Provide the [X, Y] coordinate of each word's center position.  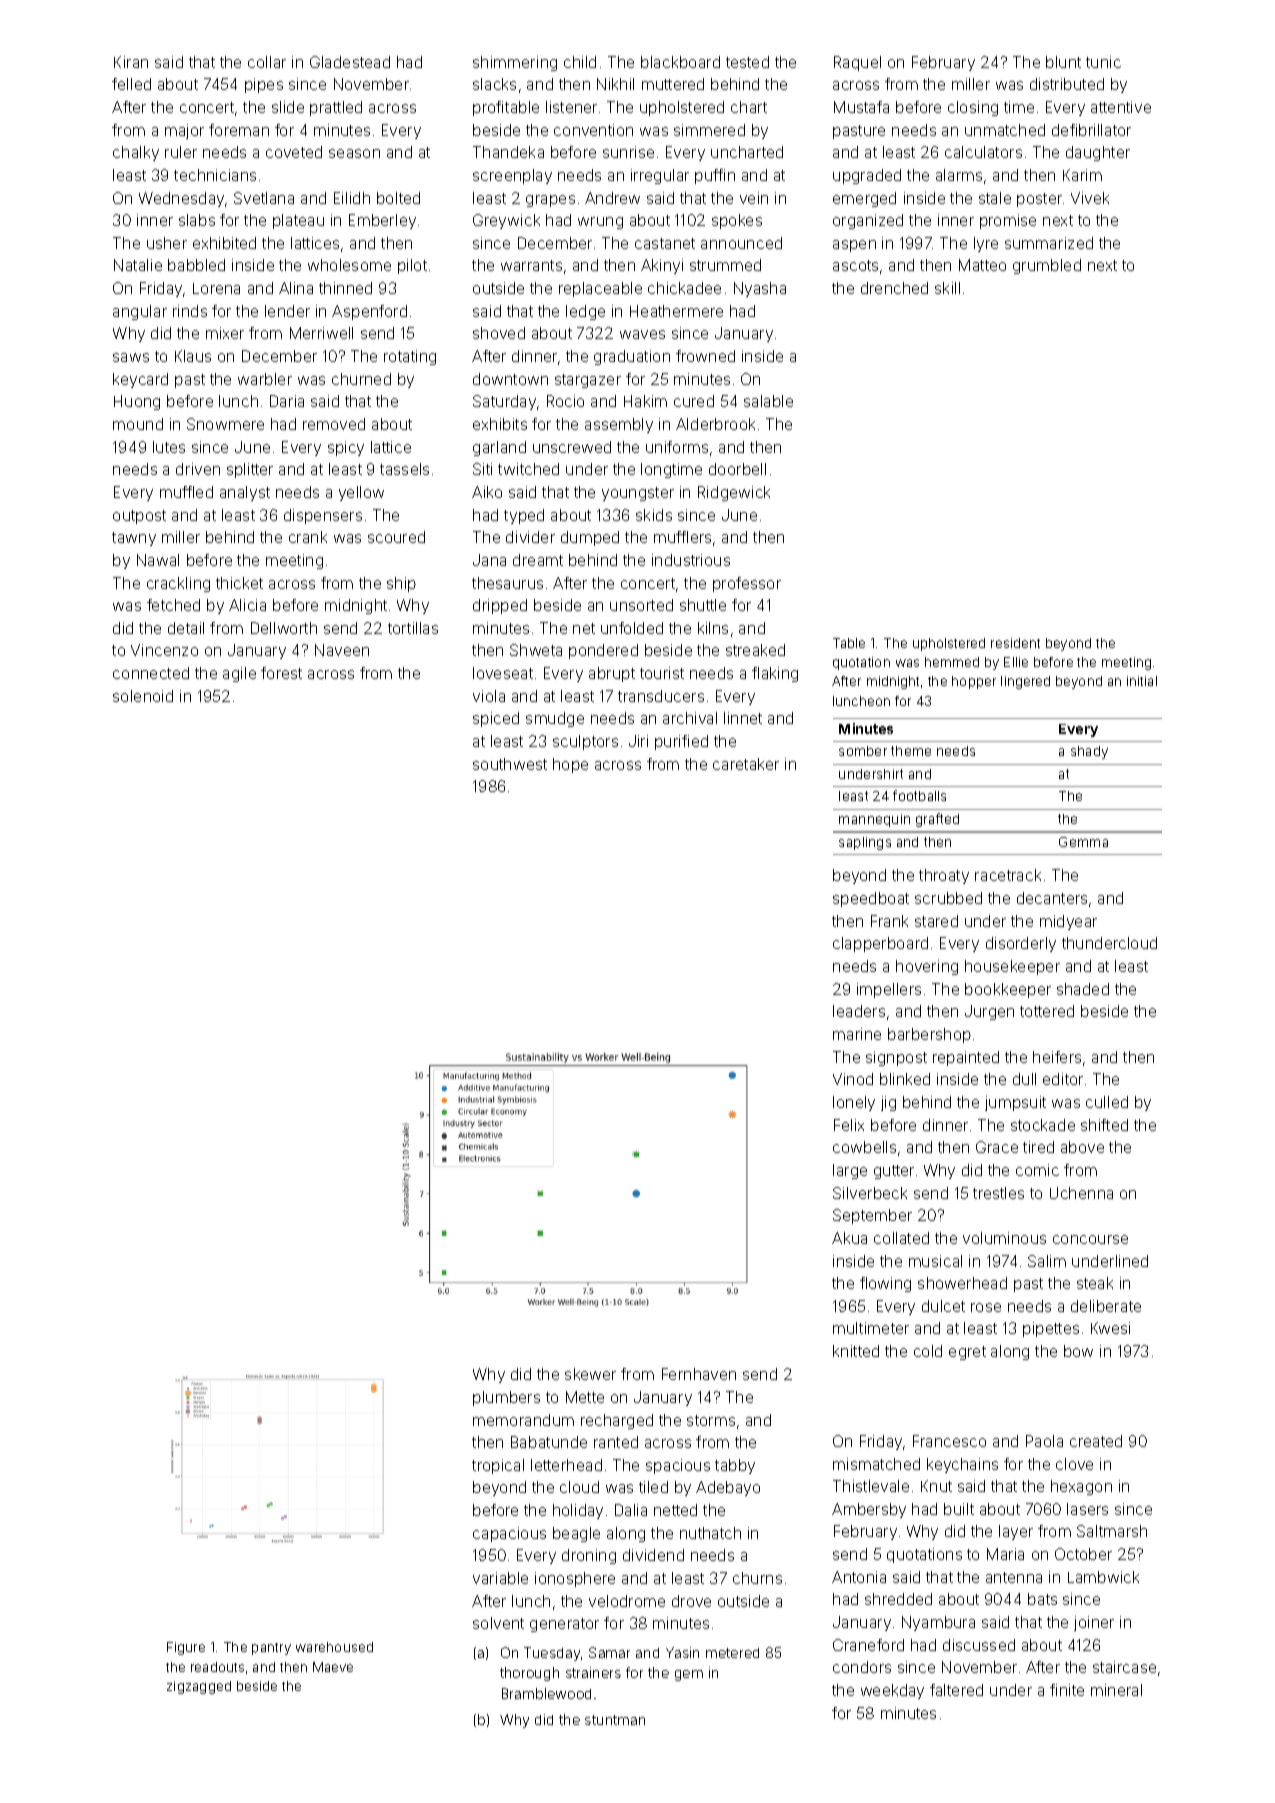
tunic [1103, 62]
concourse [1090, 1239]
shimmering [515, 63]
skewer [590, 1374]
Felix [849, 1125]
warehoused [334, 1647]
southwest [510, 764]
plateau [298, 221]
